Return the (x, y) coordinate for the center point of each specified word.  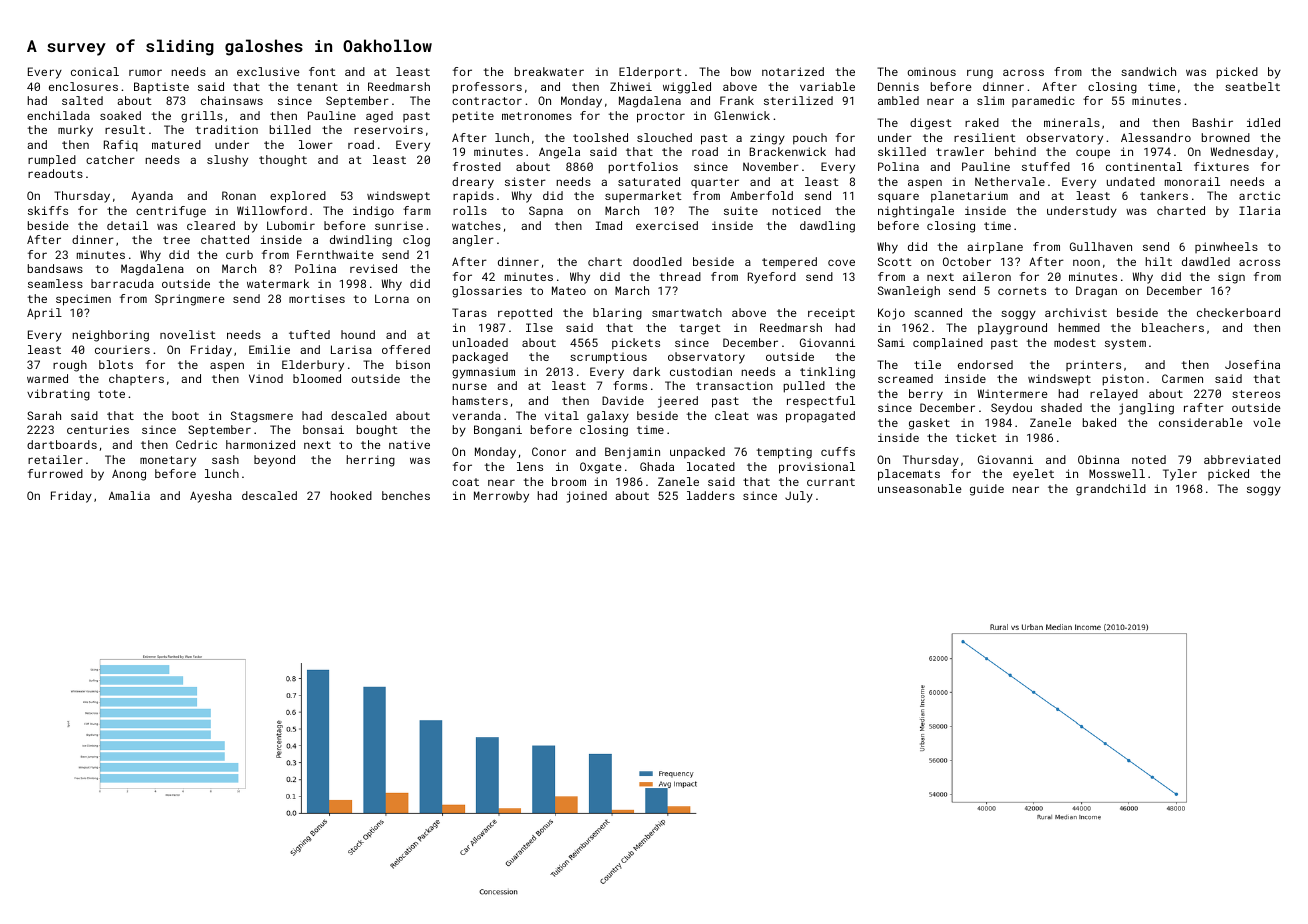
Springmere (190, 300)
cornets (1022, 291)
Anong (129, 475)
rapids (473, 197)
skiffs (48, 210)
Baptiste (161, 88)
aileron (987, 276)
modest (1075, 342)
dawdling (827, 227)
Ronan (239, 195)
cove (841, 262)
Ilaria (1259, 210)
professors (487, 88)
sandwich (1148, 71)
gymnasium (483, 373)
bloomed (317, 378)
